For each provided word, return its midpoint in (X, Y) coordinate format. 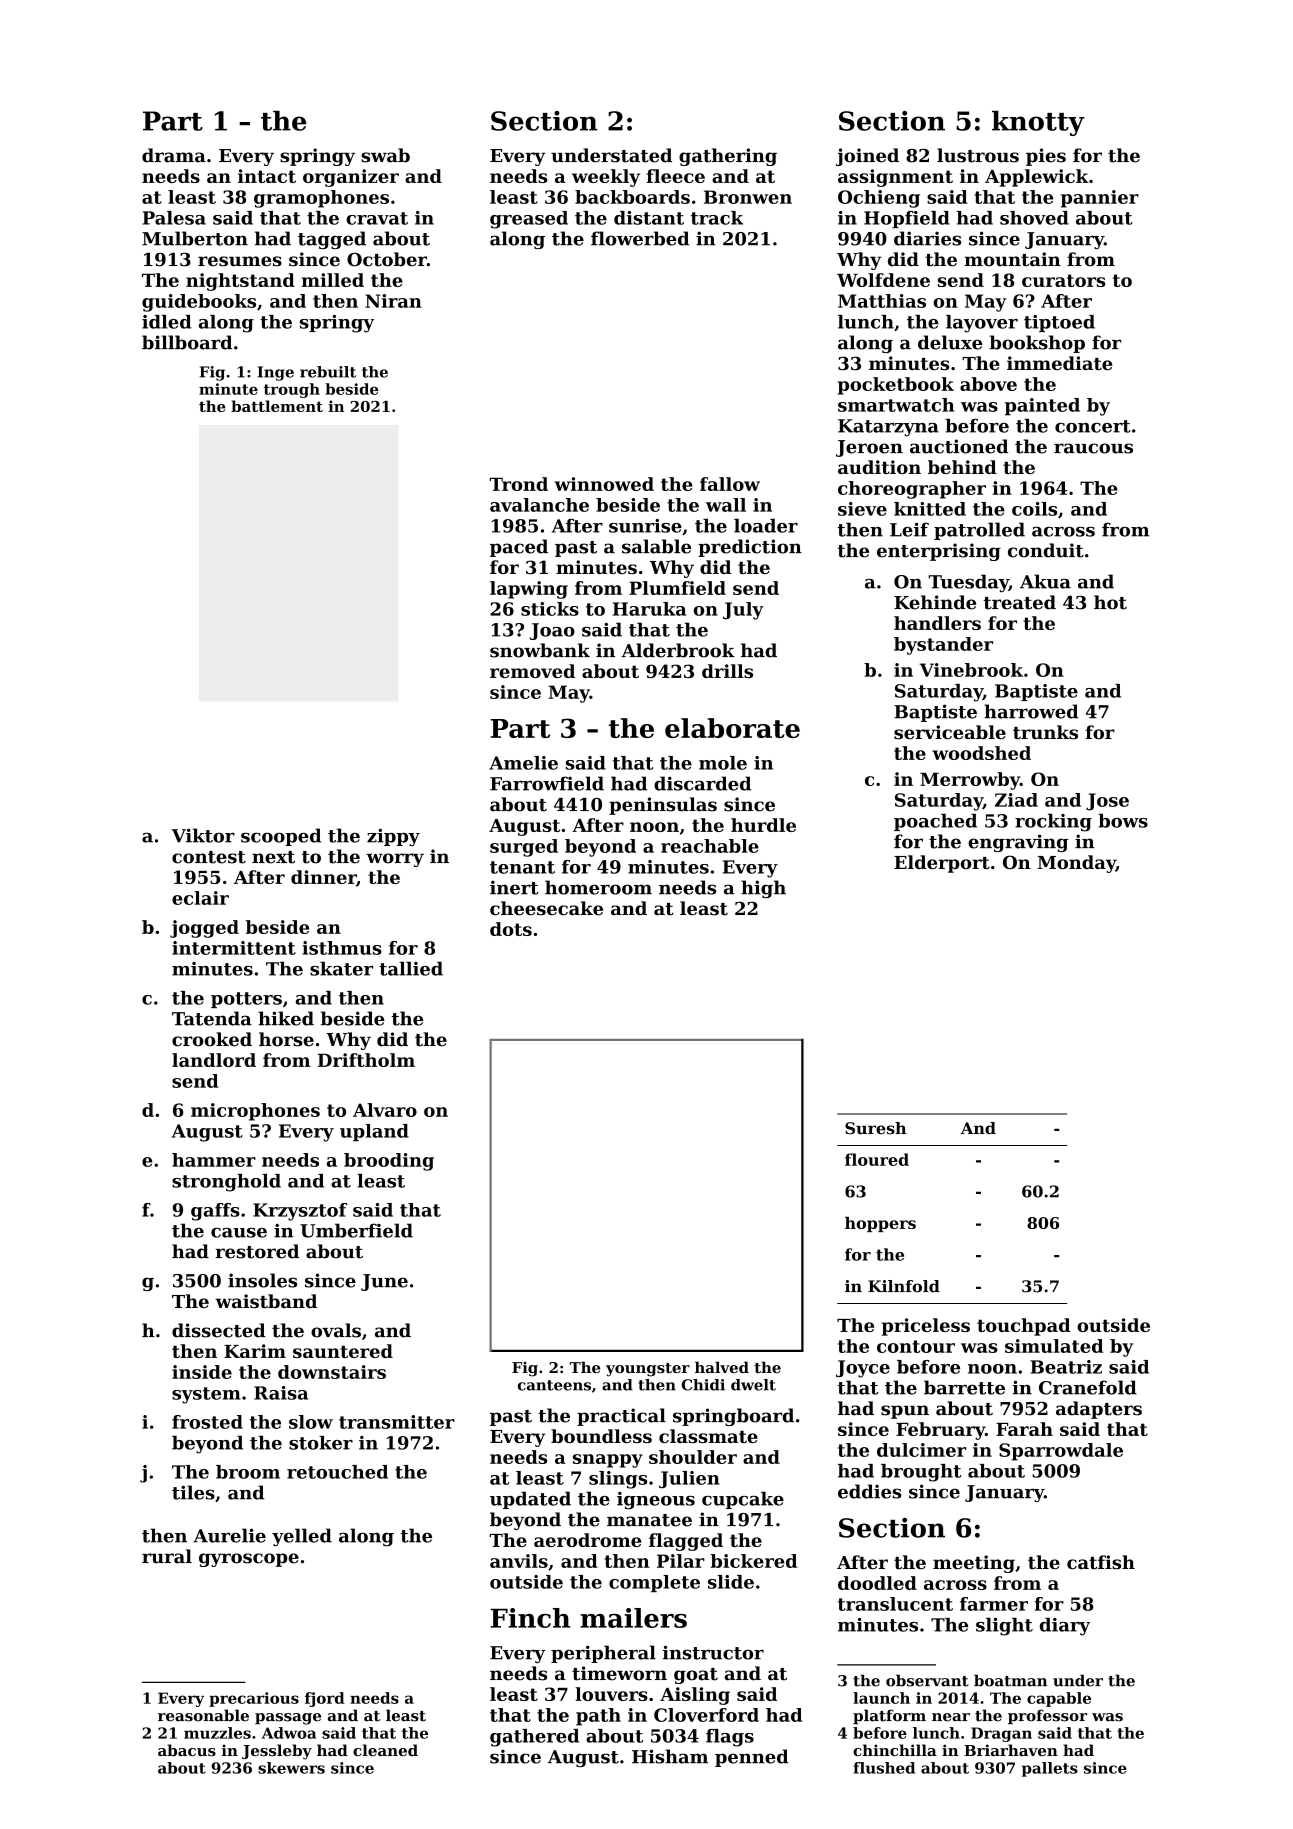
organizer (351, 178)
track (717, 218)
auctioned (959, 446)
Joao (552, 631)
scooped (281, 837)
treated (1020, 602)
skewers (291, 1768)
